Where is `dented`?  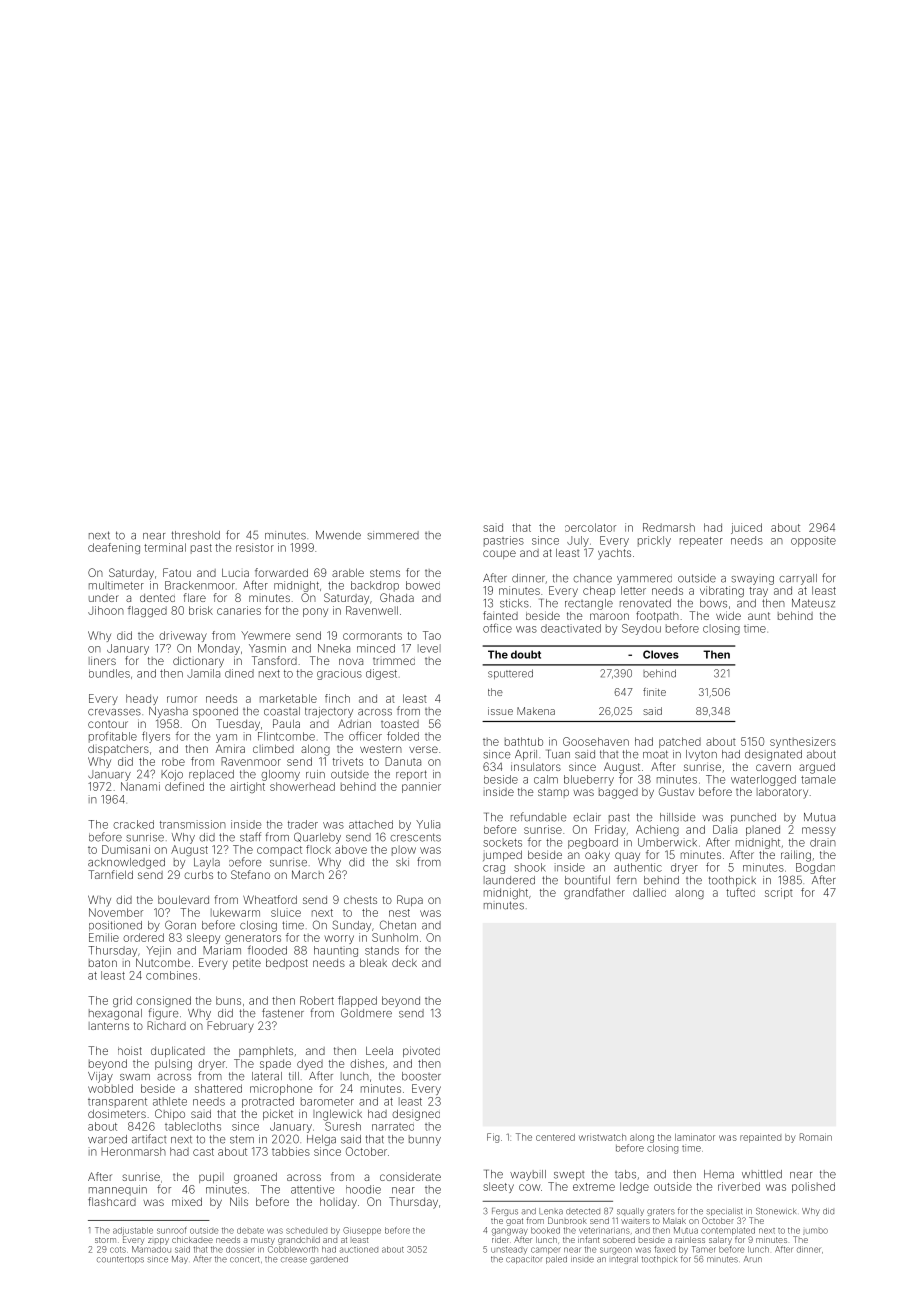
dented is located at coordinates (157, 598).
